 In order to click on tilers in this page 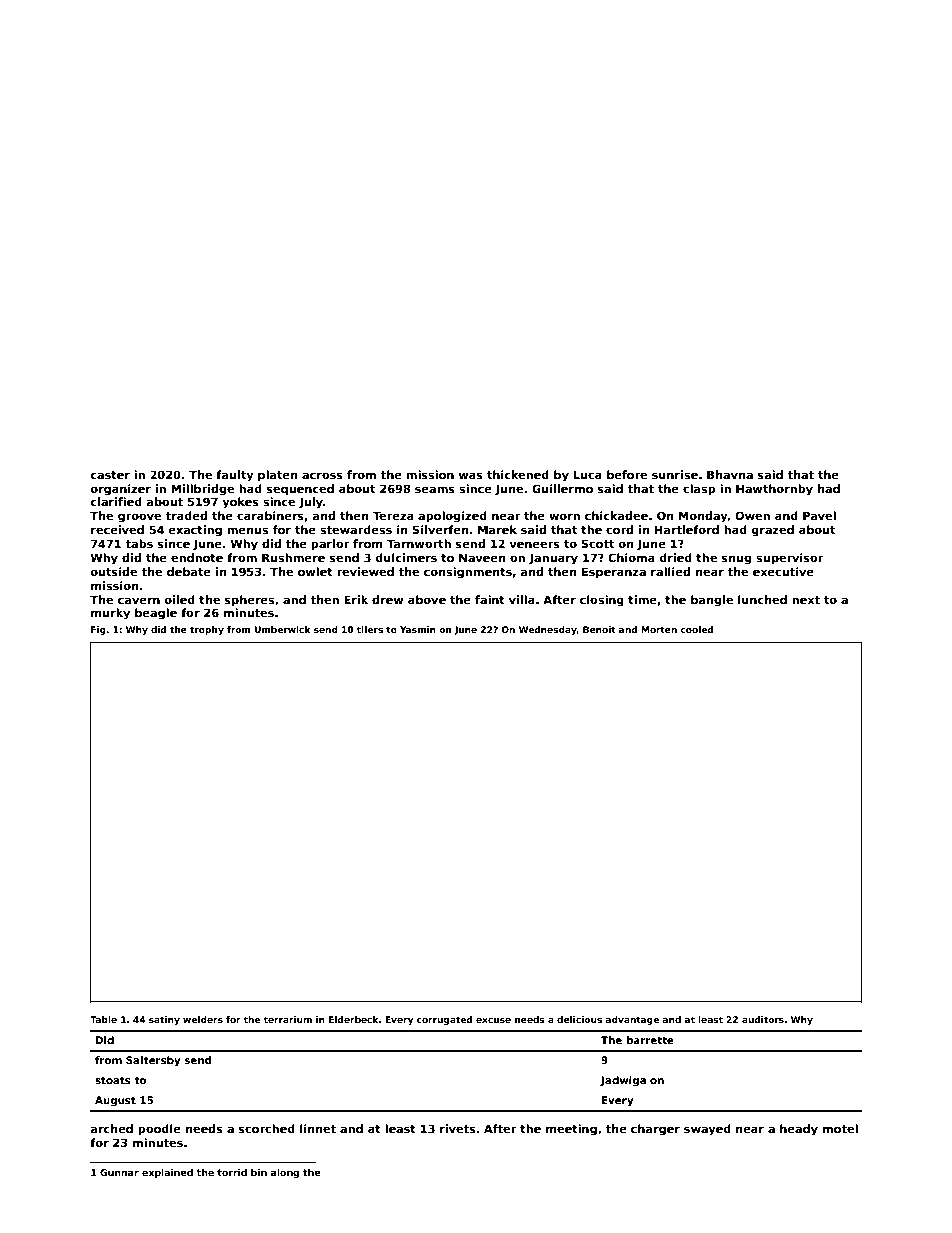, I will do `click(369, 629)`.
